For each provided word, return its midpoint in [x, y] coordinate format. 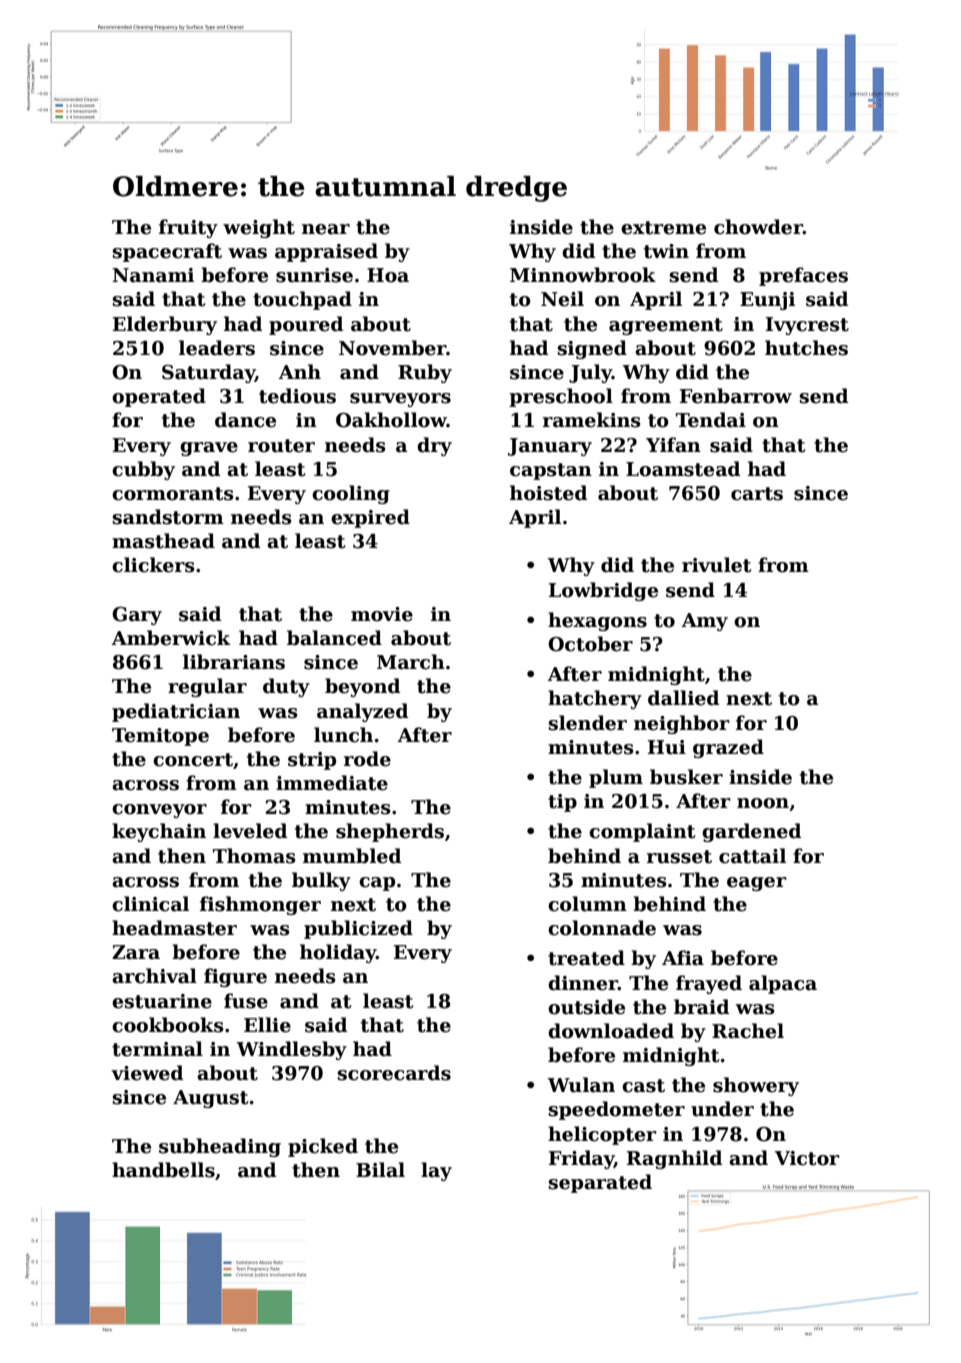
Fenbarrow [736, 396]
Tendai [711, 420]
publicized [358, 929]
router [281, 446]
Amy [705, 622]
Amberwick [171, 638]
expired [370, 518]
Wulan [581, 1085]
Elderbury [165, 325]
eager [757, 884]
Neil [562, 299]
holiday [338, 953]
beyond [362, 687]
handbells [163, 1170]
